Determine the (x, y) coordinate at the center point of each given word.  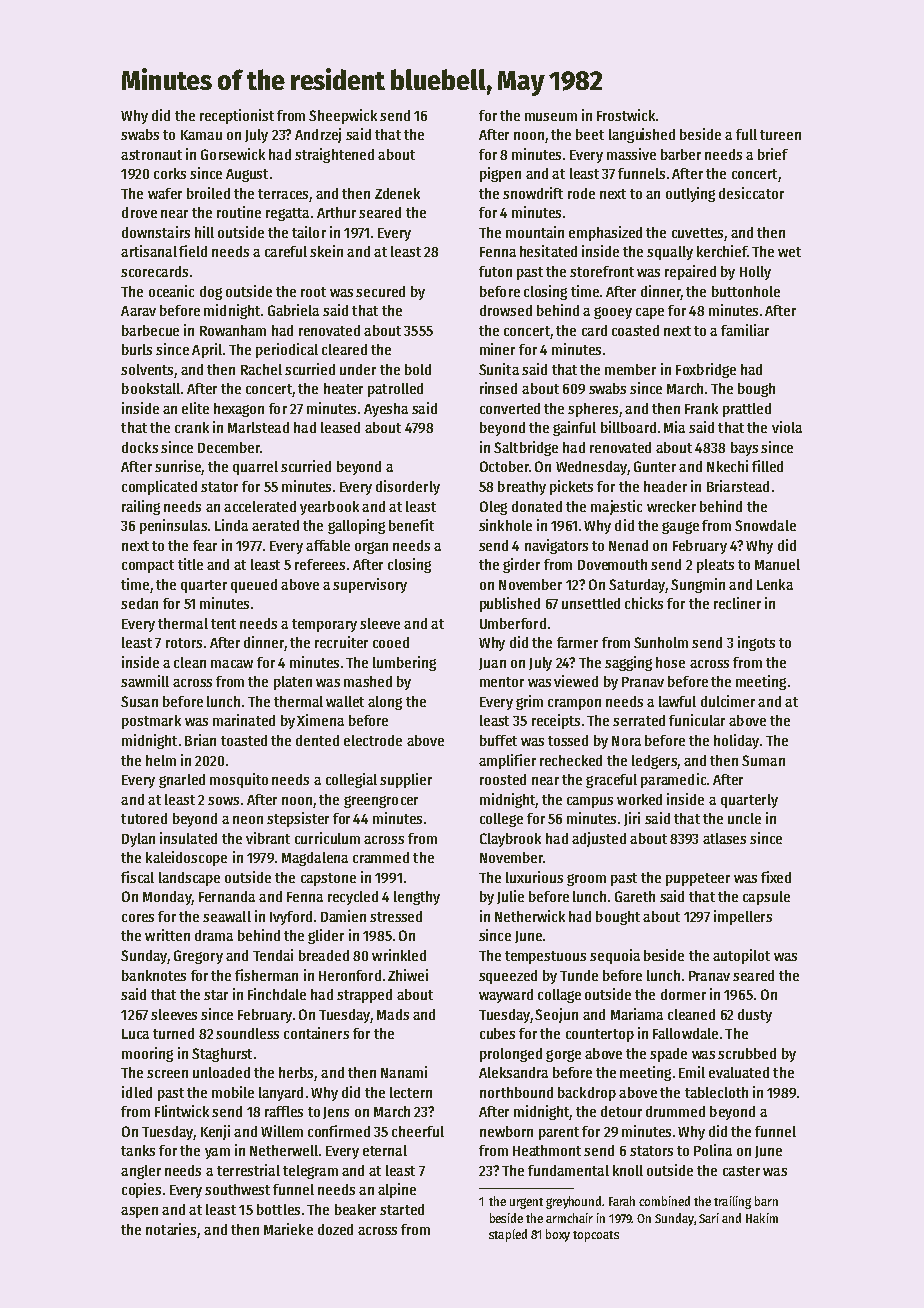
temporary (324, 625)
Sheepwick (343, 116)
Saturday (637, 586)
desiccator (751, 193)
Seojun (556, 1015)
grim (529, 702)
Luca (135, 1034)
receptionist (237, 116)
